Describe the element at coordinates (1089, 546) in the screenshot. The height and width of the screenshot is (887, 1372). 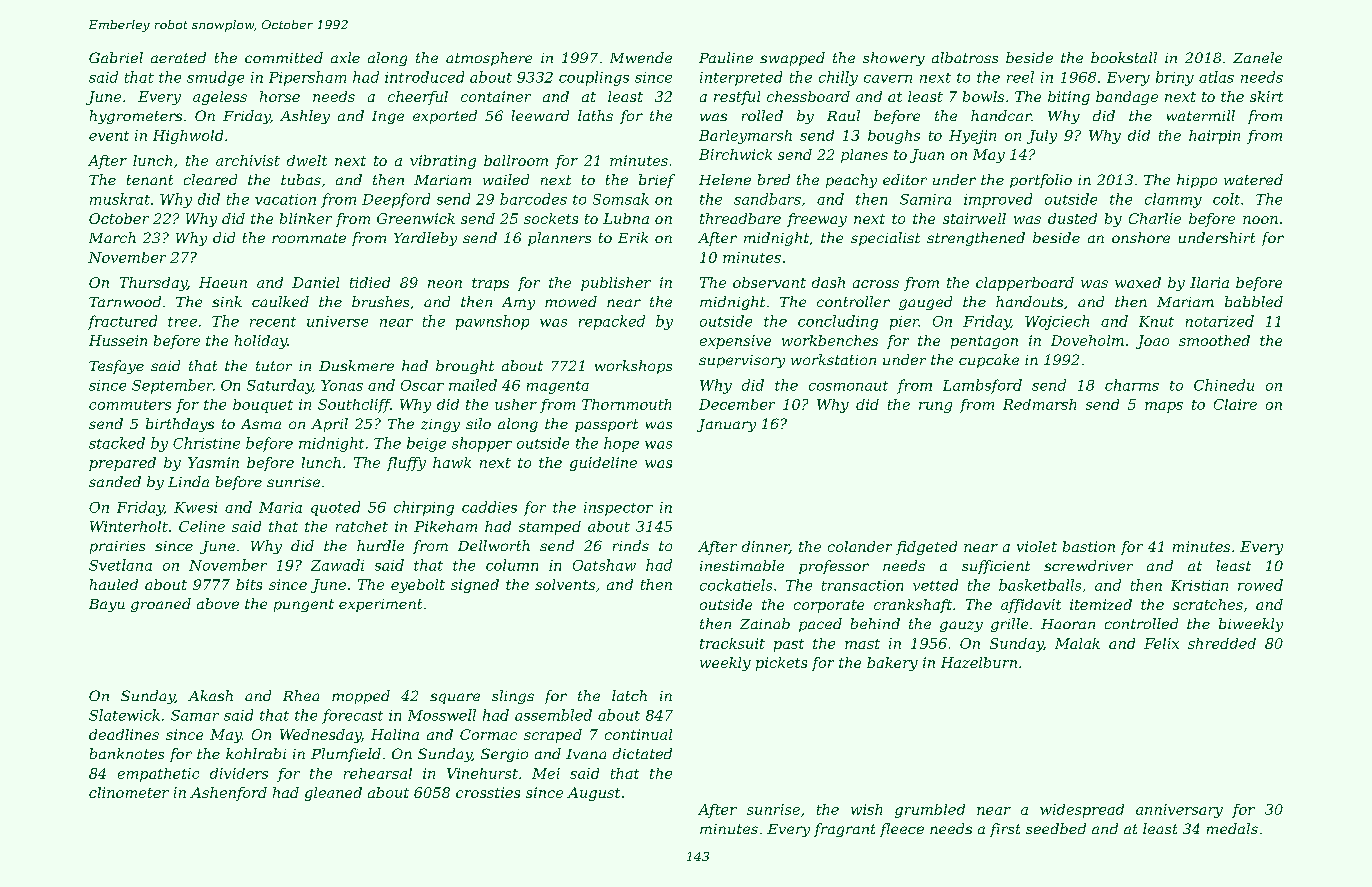
I see `bastion` at that location.
